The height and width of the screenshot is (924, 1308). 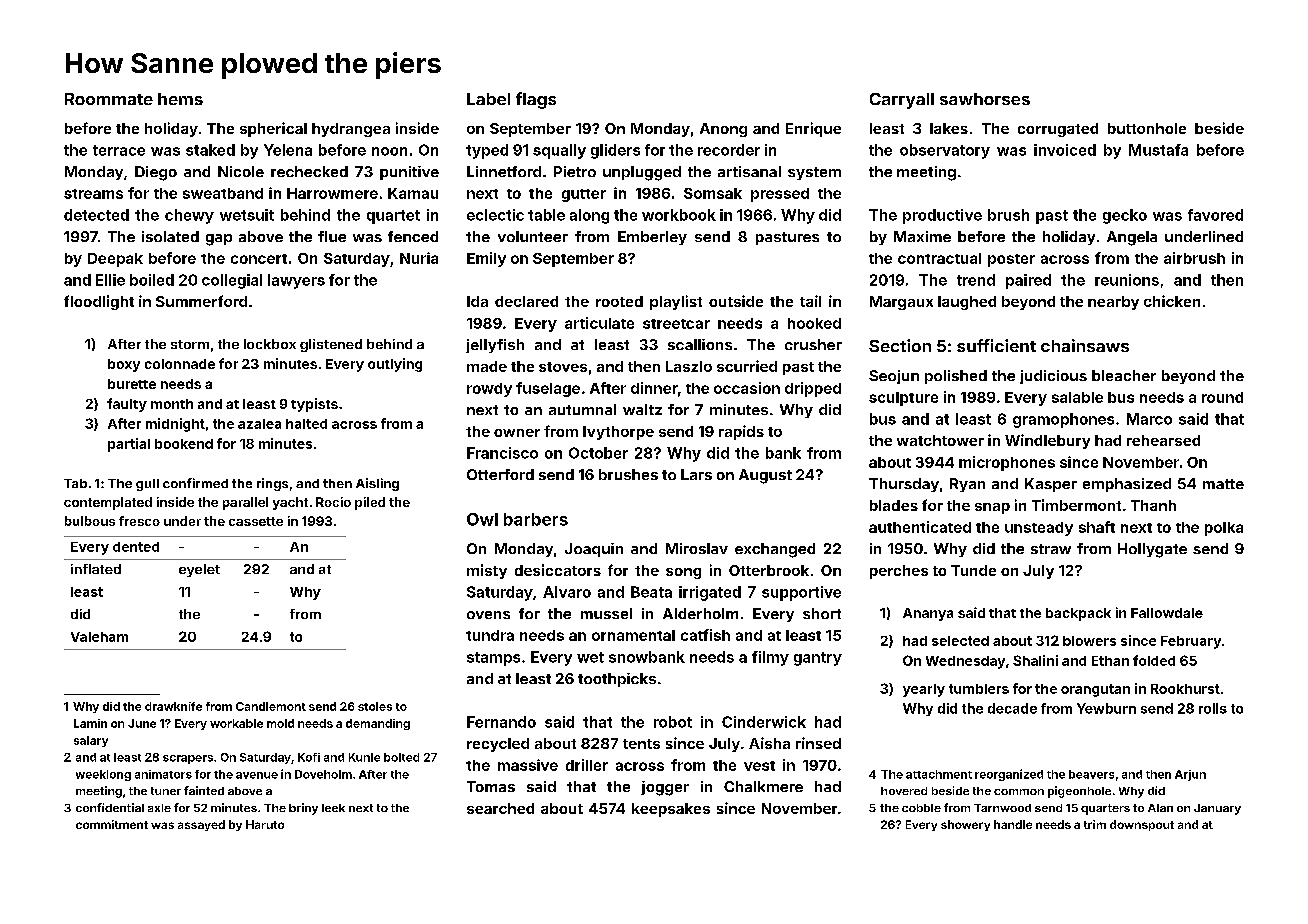 What do you see at coordinates (500, 474) in the screenshot?
I see `Otterford` at bounding box center [500, 474].
